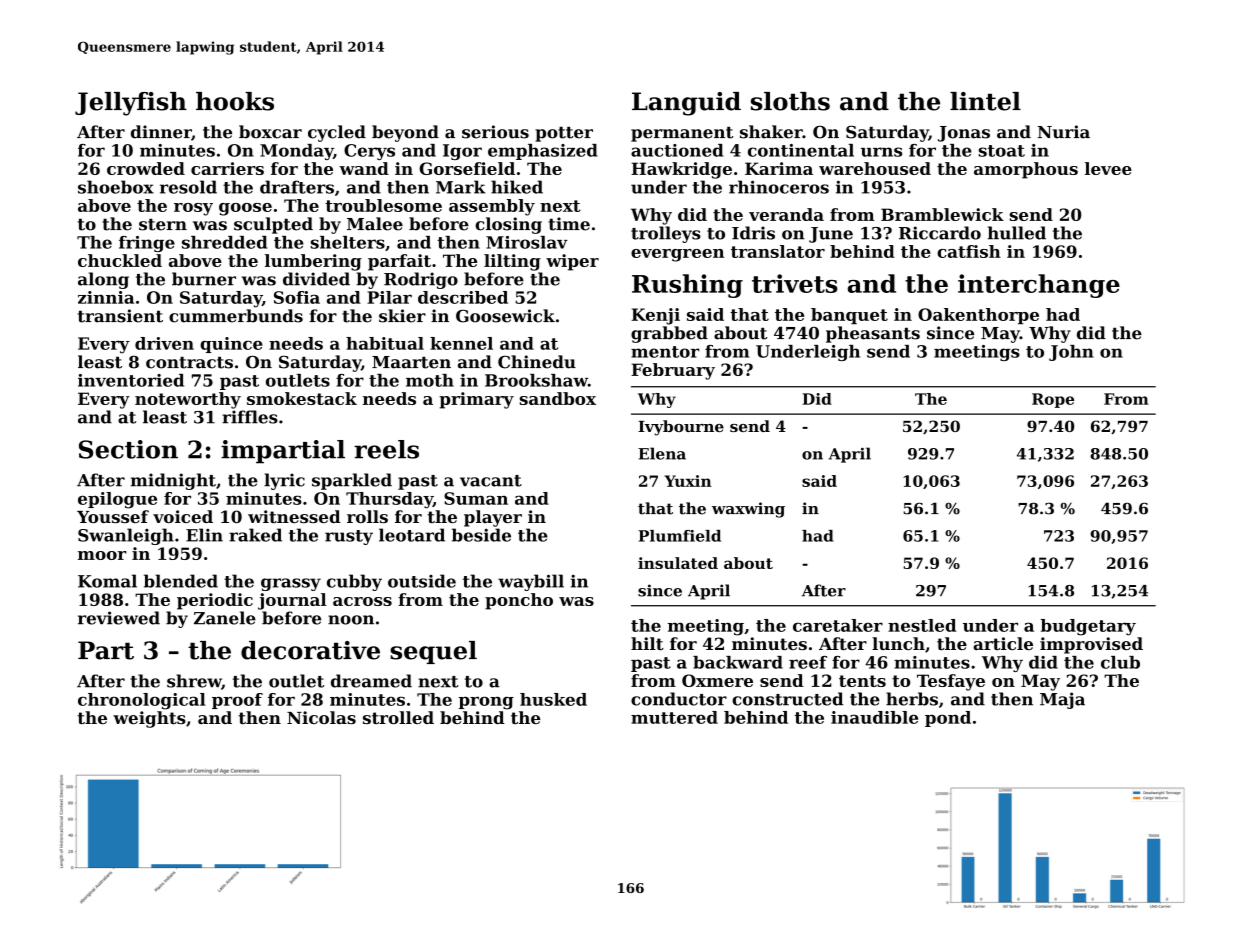  Describe the element at coordinates (273, 225) in the document. I see `sculpted` at that location.
